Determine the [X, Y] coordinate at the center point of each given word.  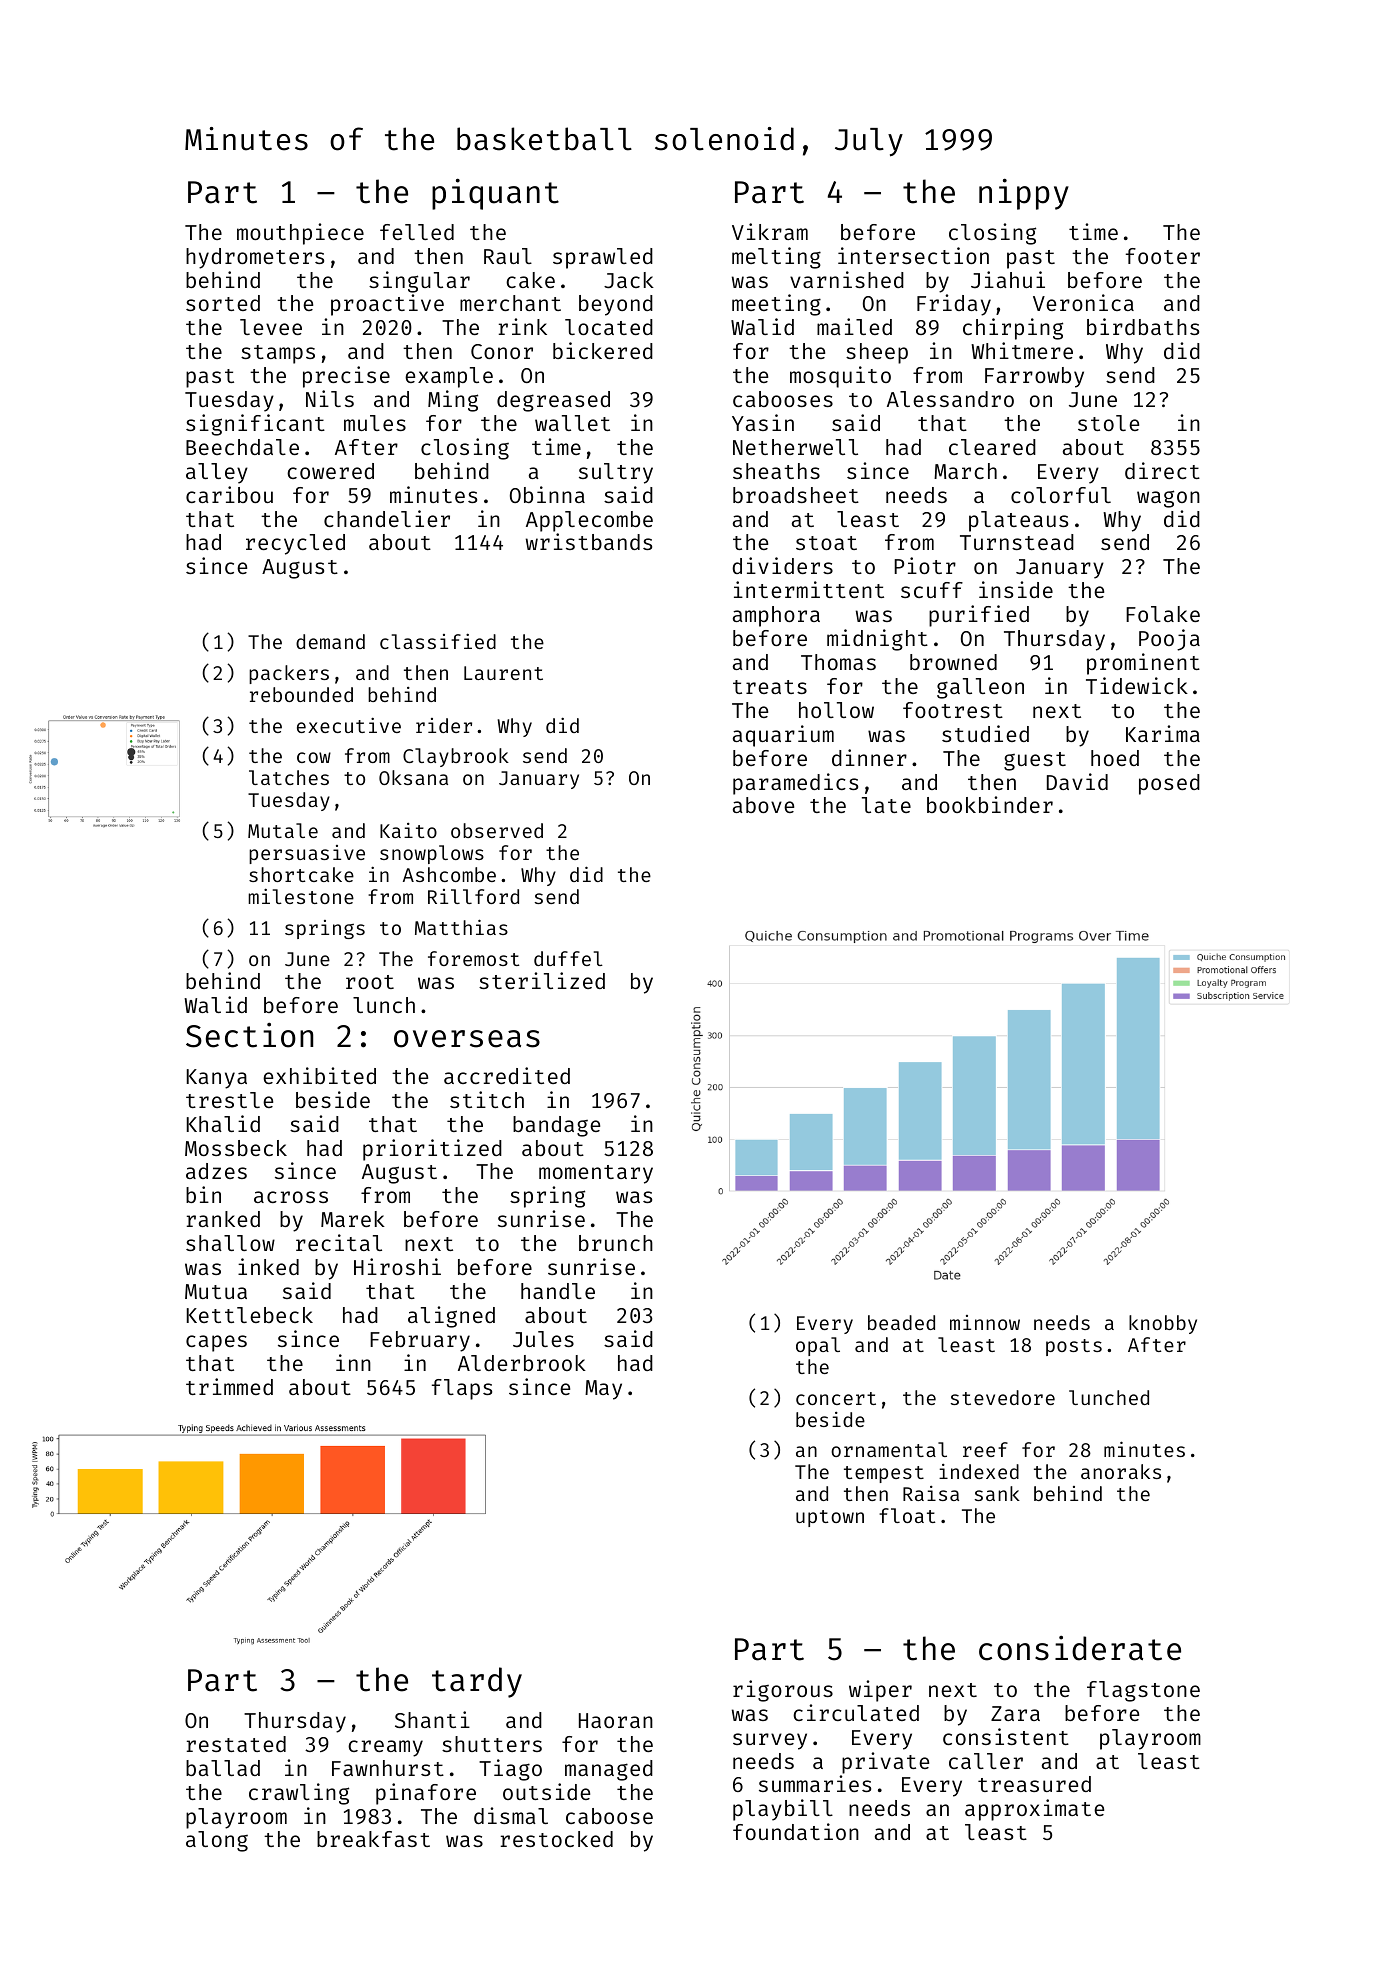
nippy [1024, 194]
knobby [1163, 1324]
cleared [992, 447]
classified [438, 641]
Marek [353, 1219]
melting [776, 258]
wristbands [589, 541]
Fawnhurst [388, 1768]
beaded [901, 1322]
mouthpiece [300, 234]
